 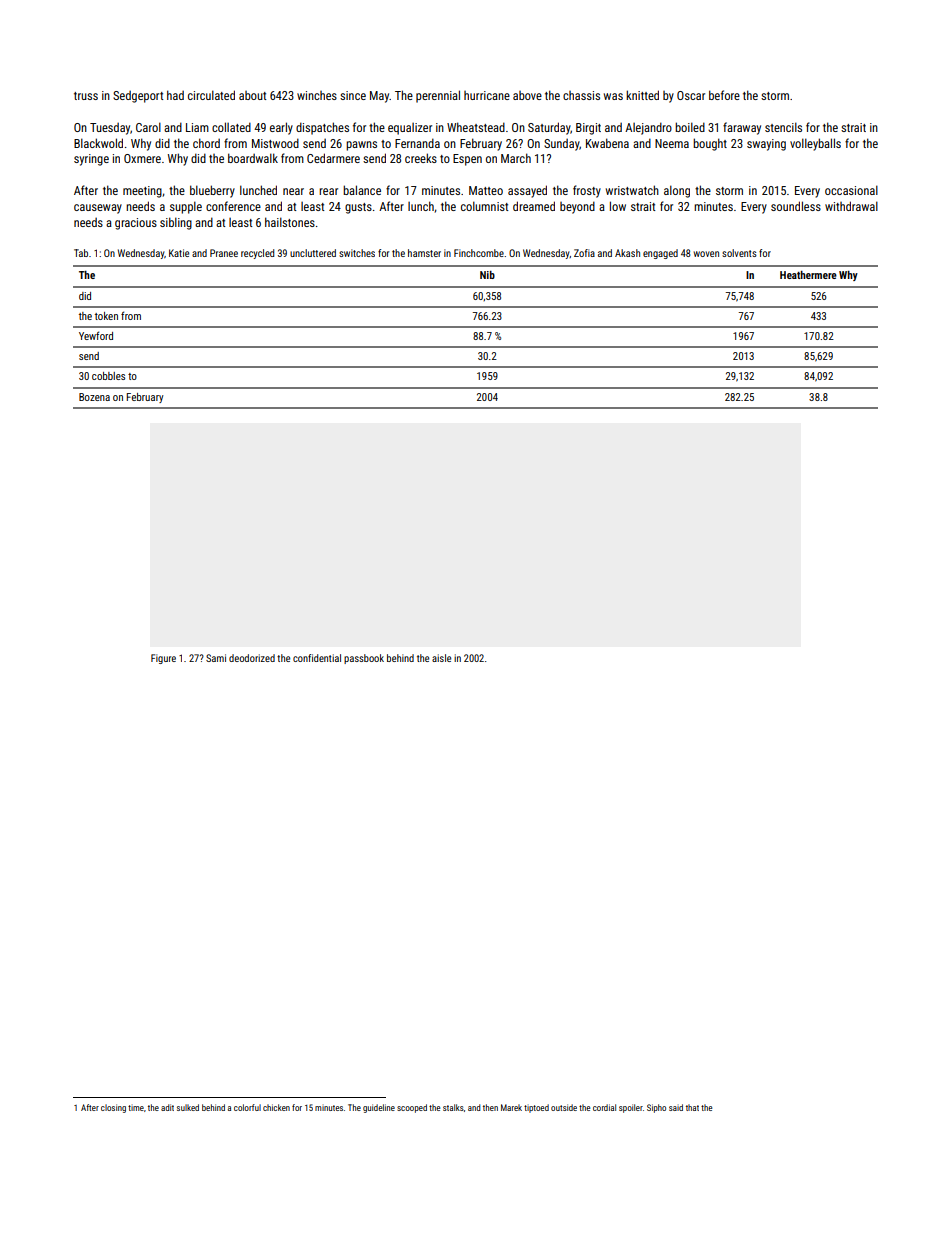 I want to click on colorful, so click(x=247, y=1107).
